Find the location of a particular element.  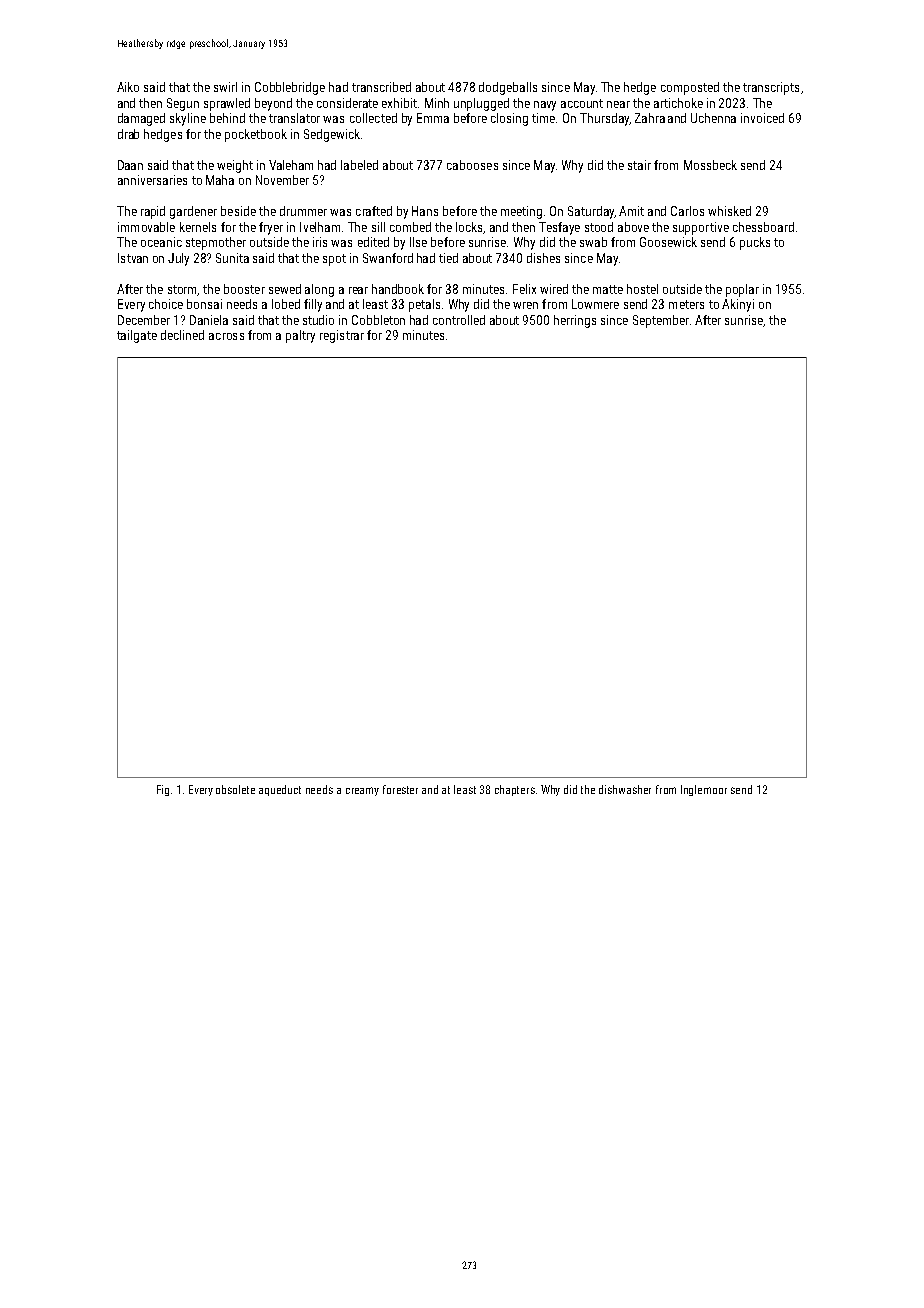

dishwasher is located at coordinates (625, 789).
